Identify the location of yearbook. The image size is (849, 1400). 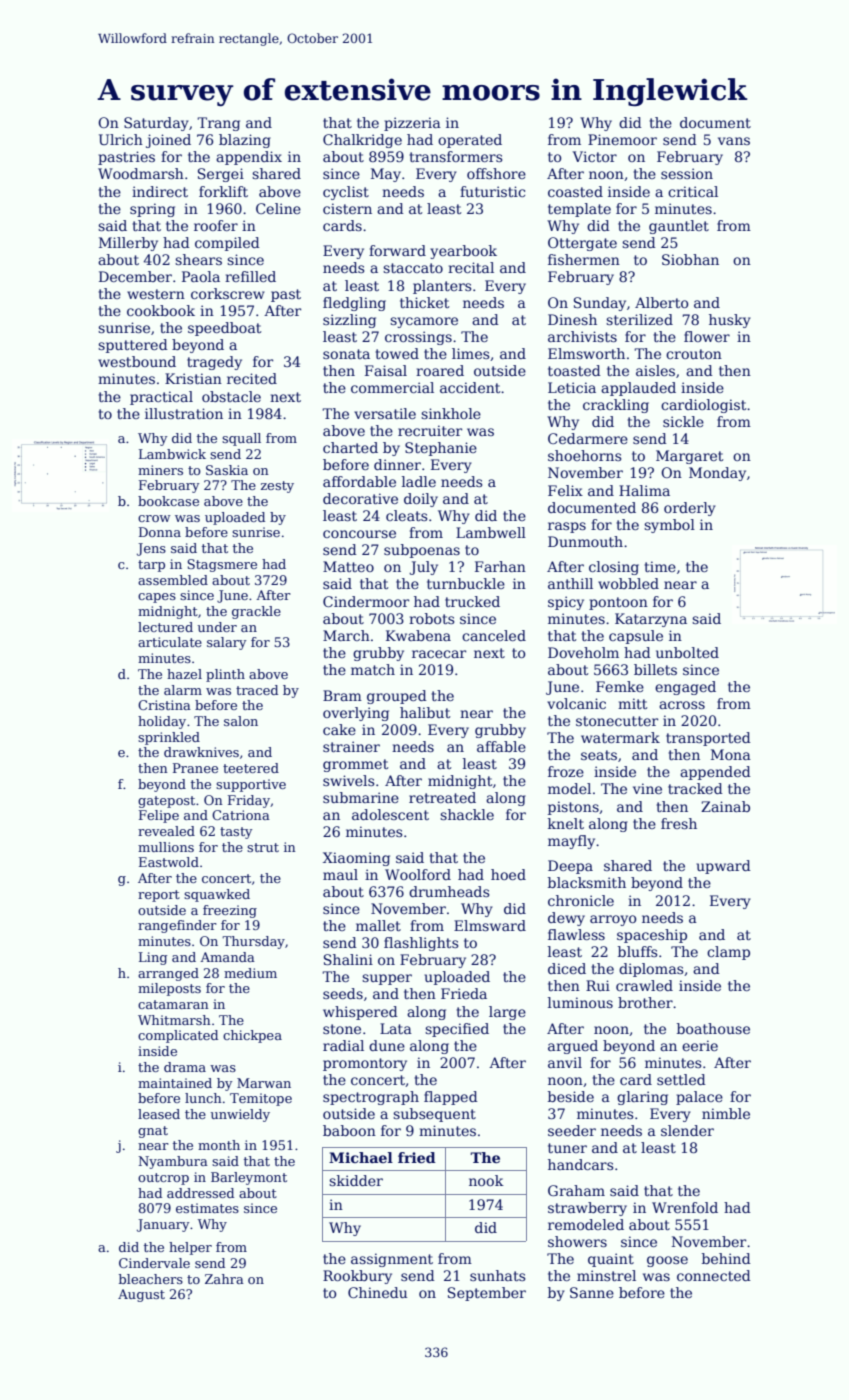
(463, 252).
